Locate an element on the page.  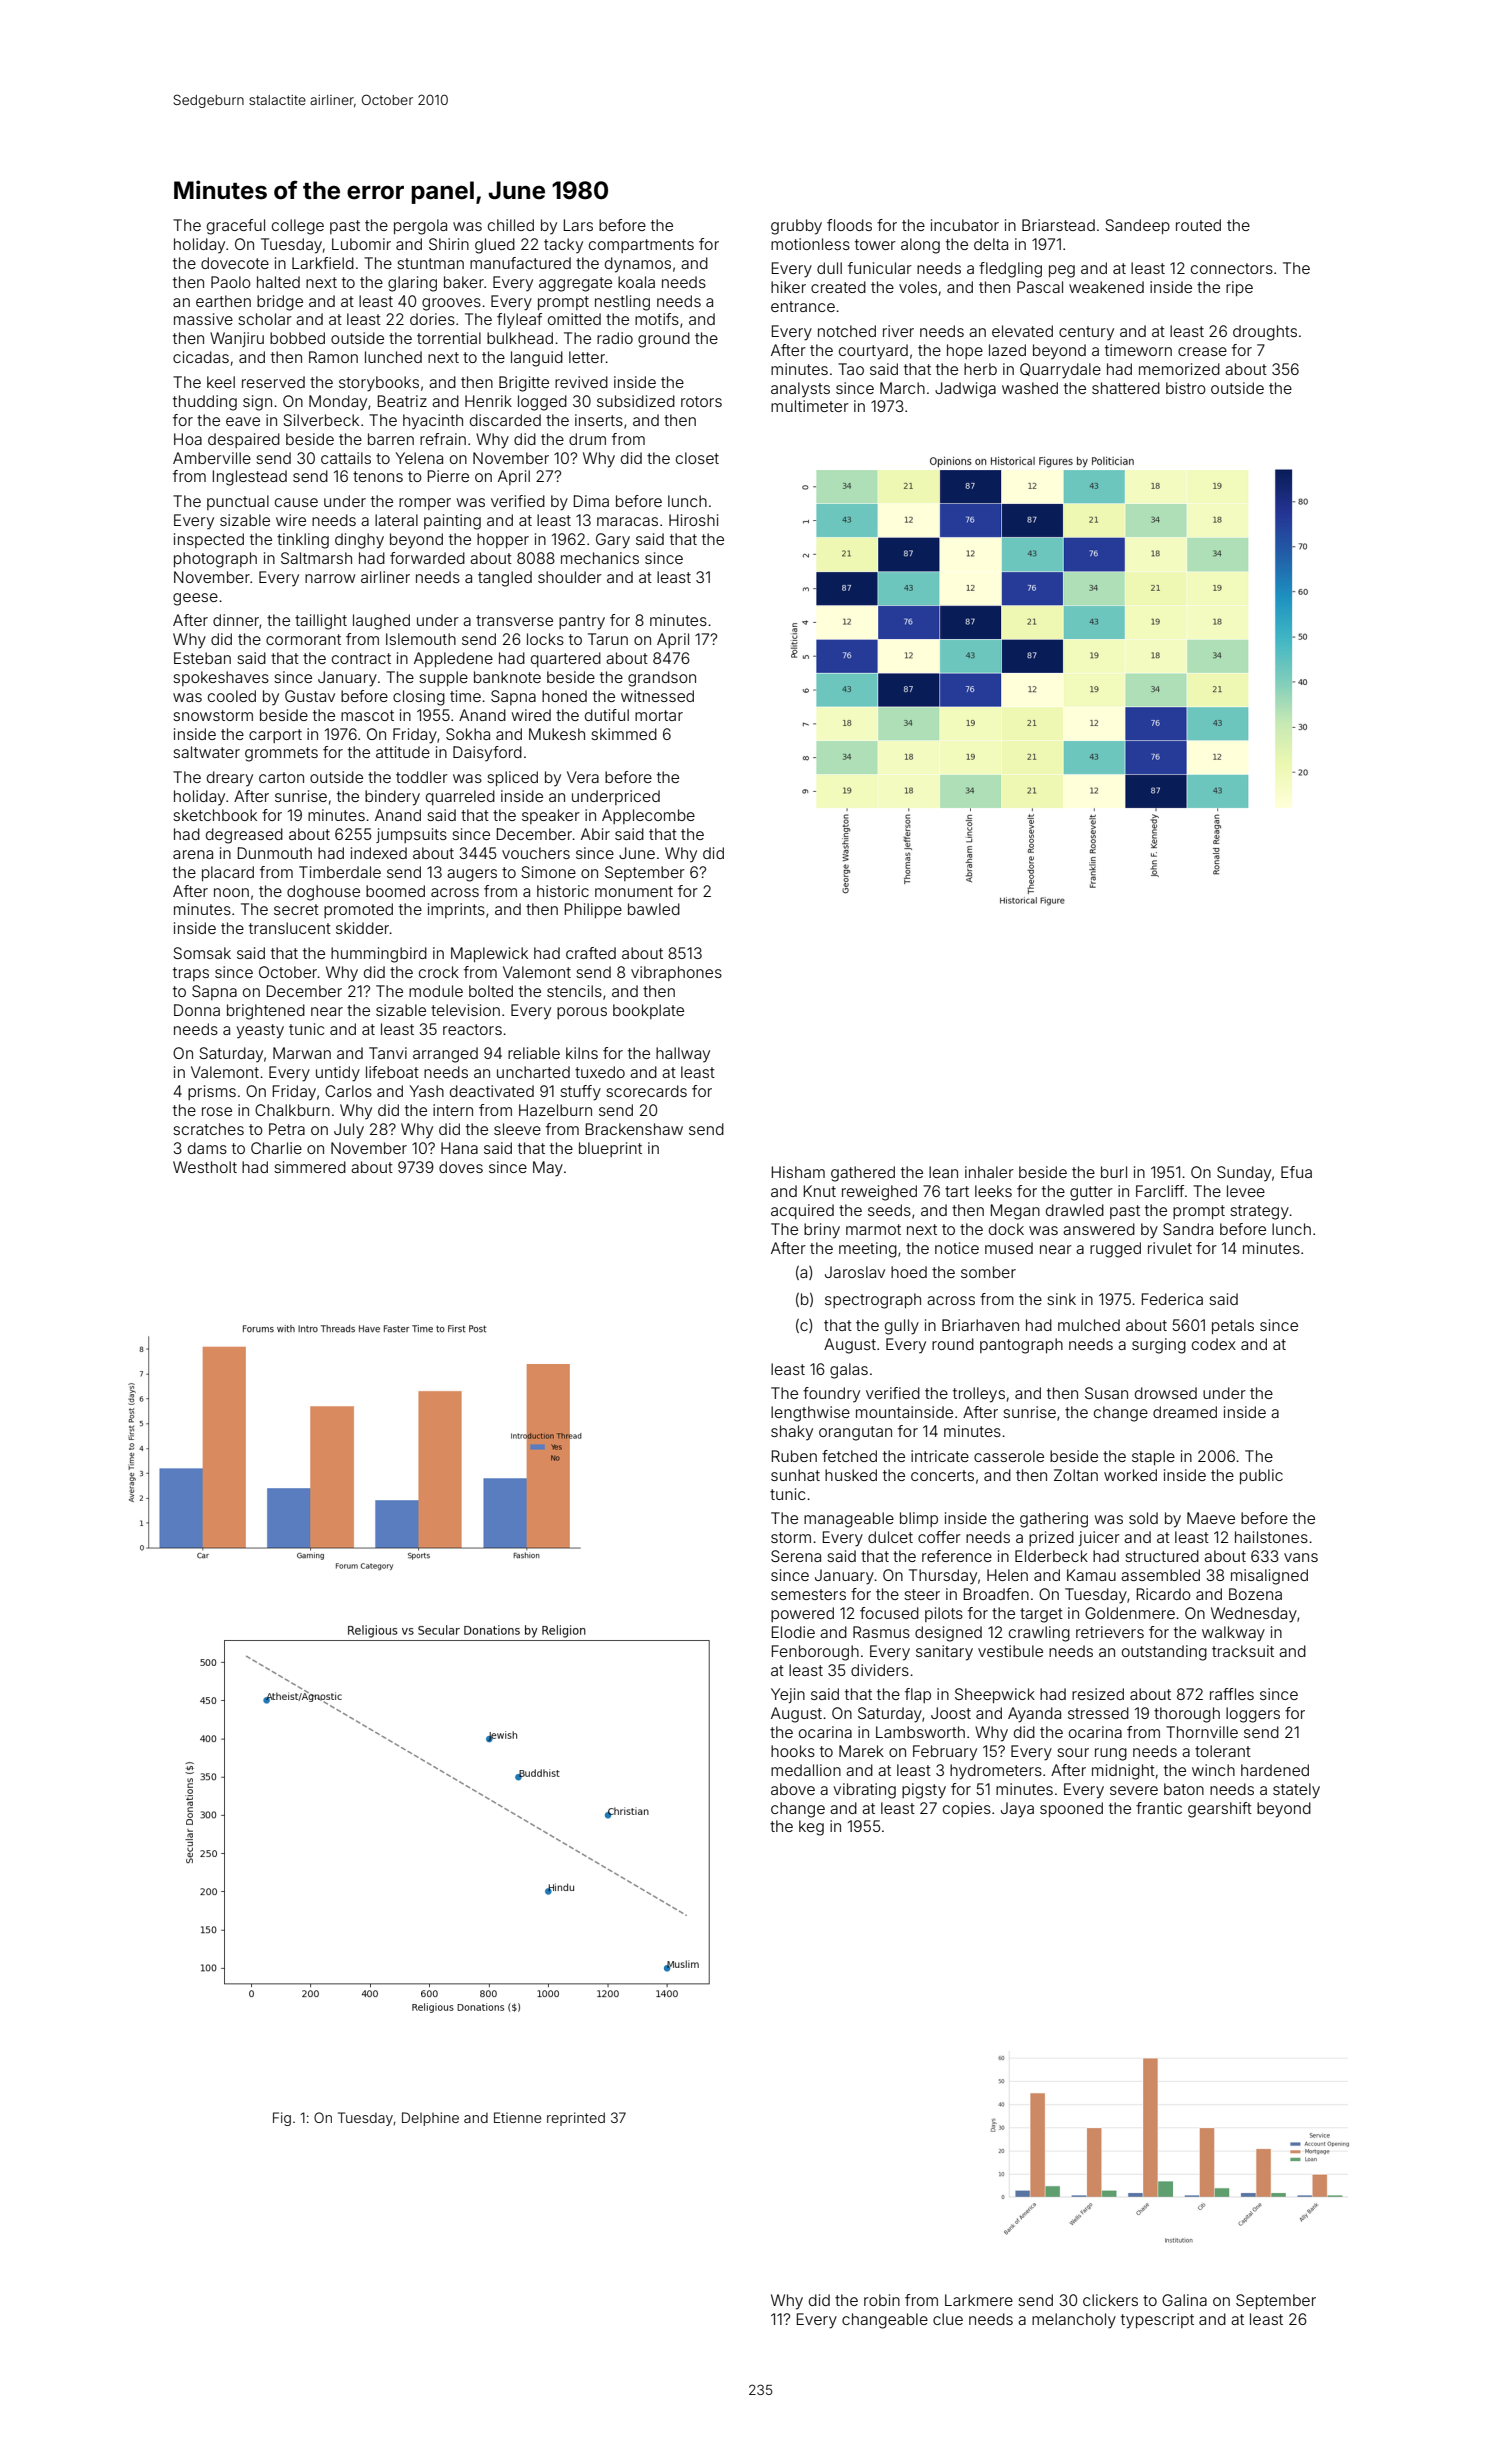
closet is located at coordinates (697, 458).
